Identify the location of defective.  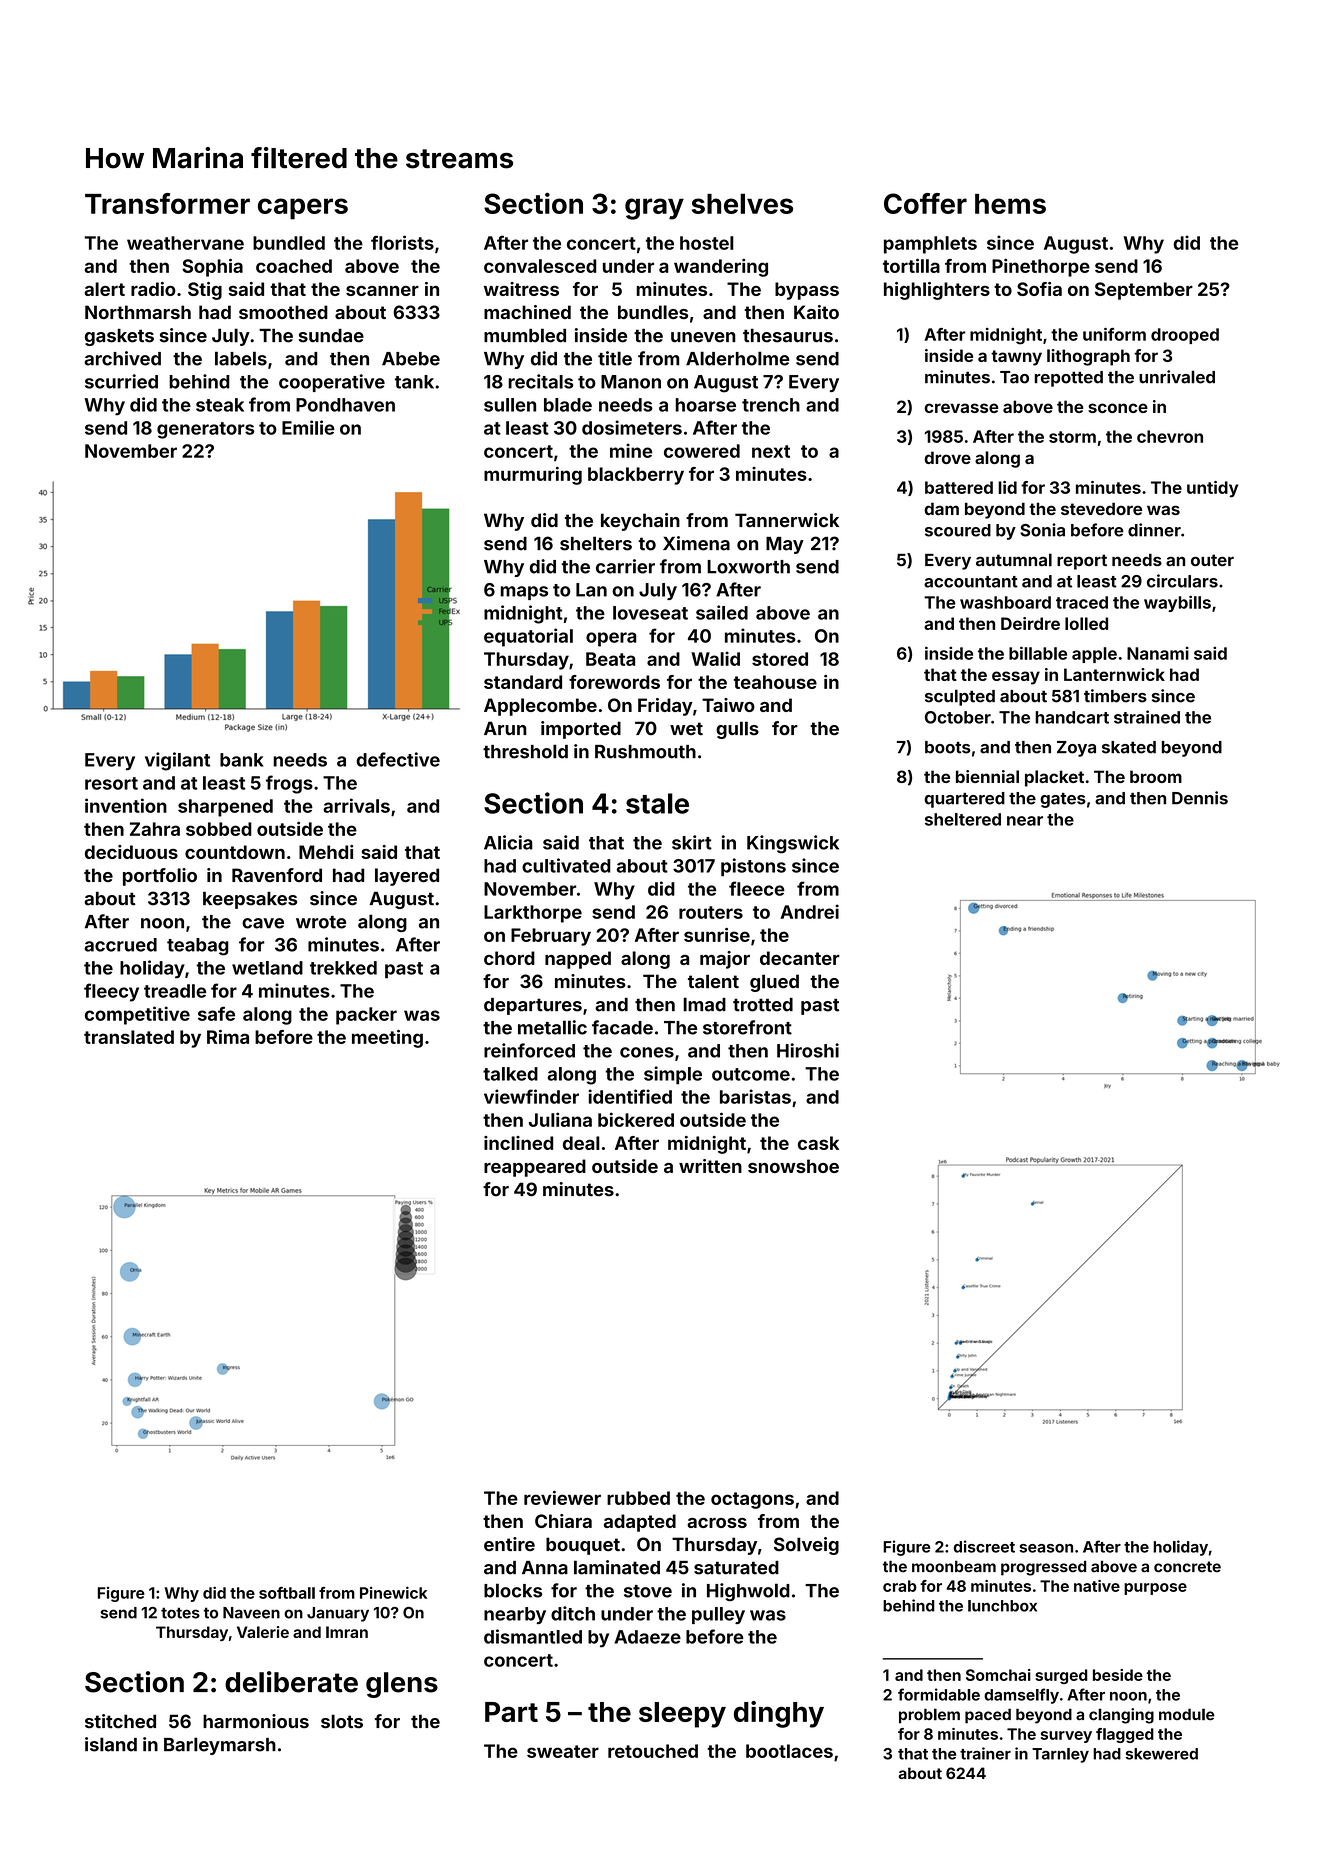
(398, 759).
